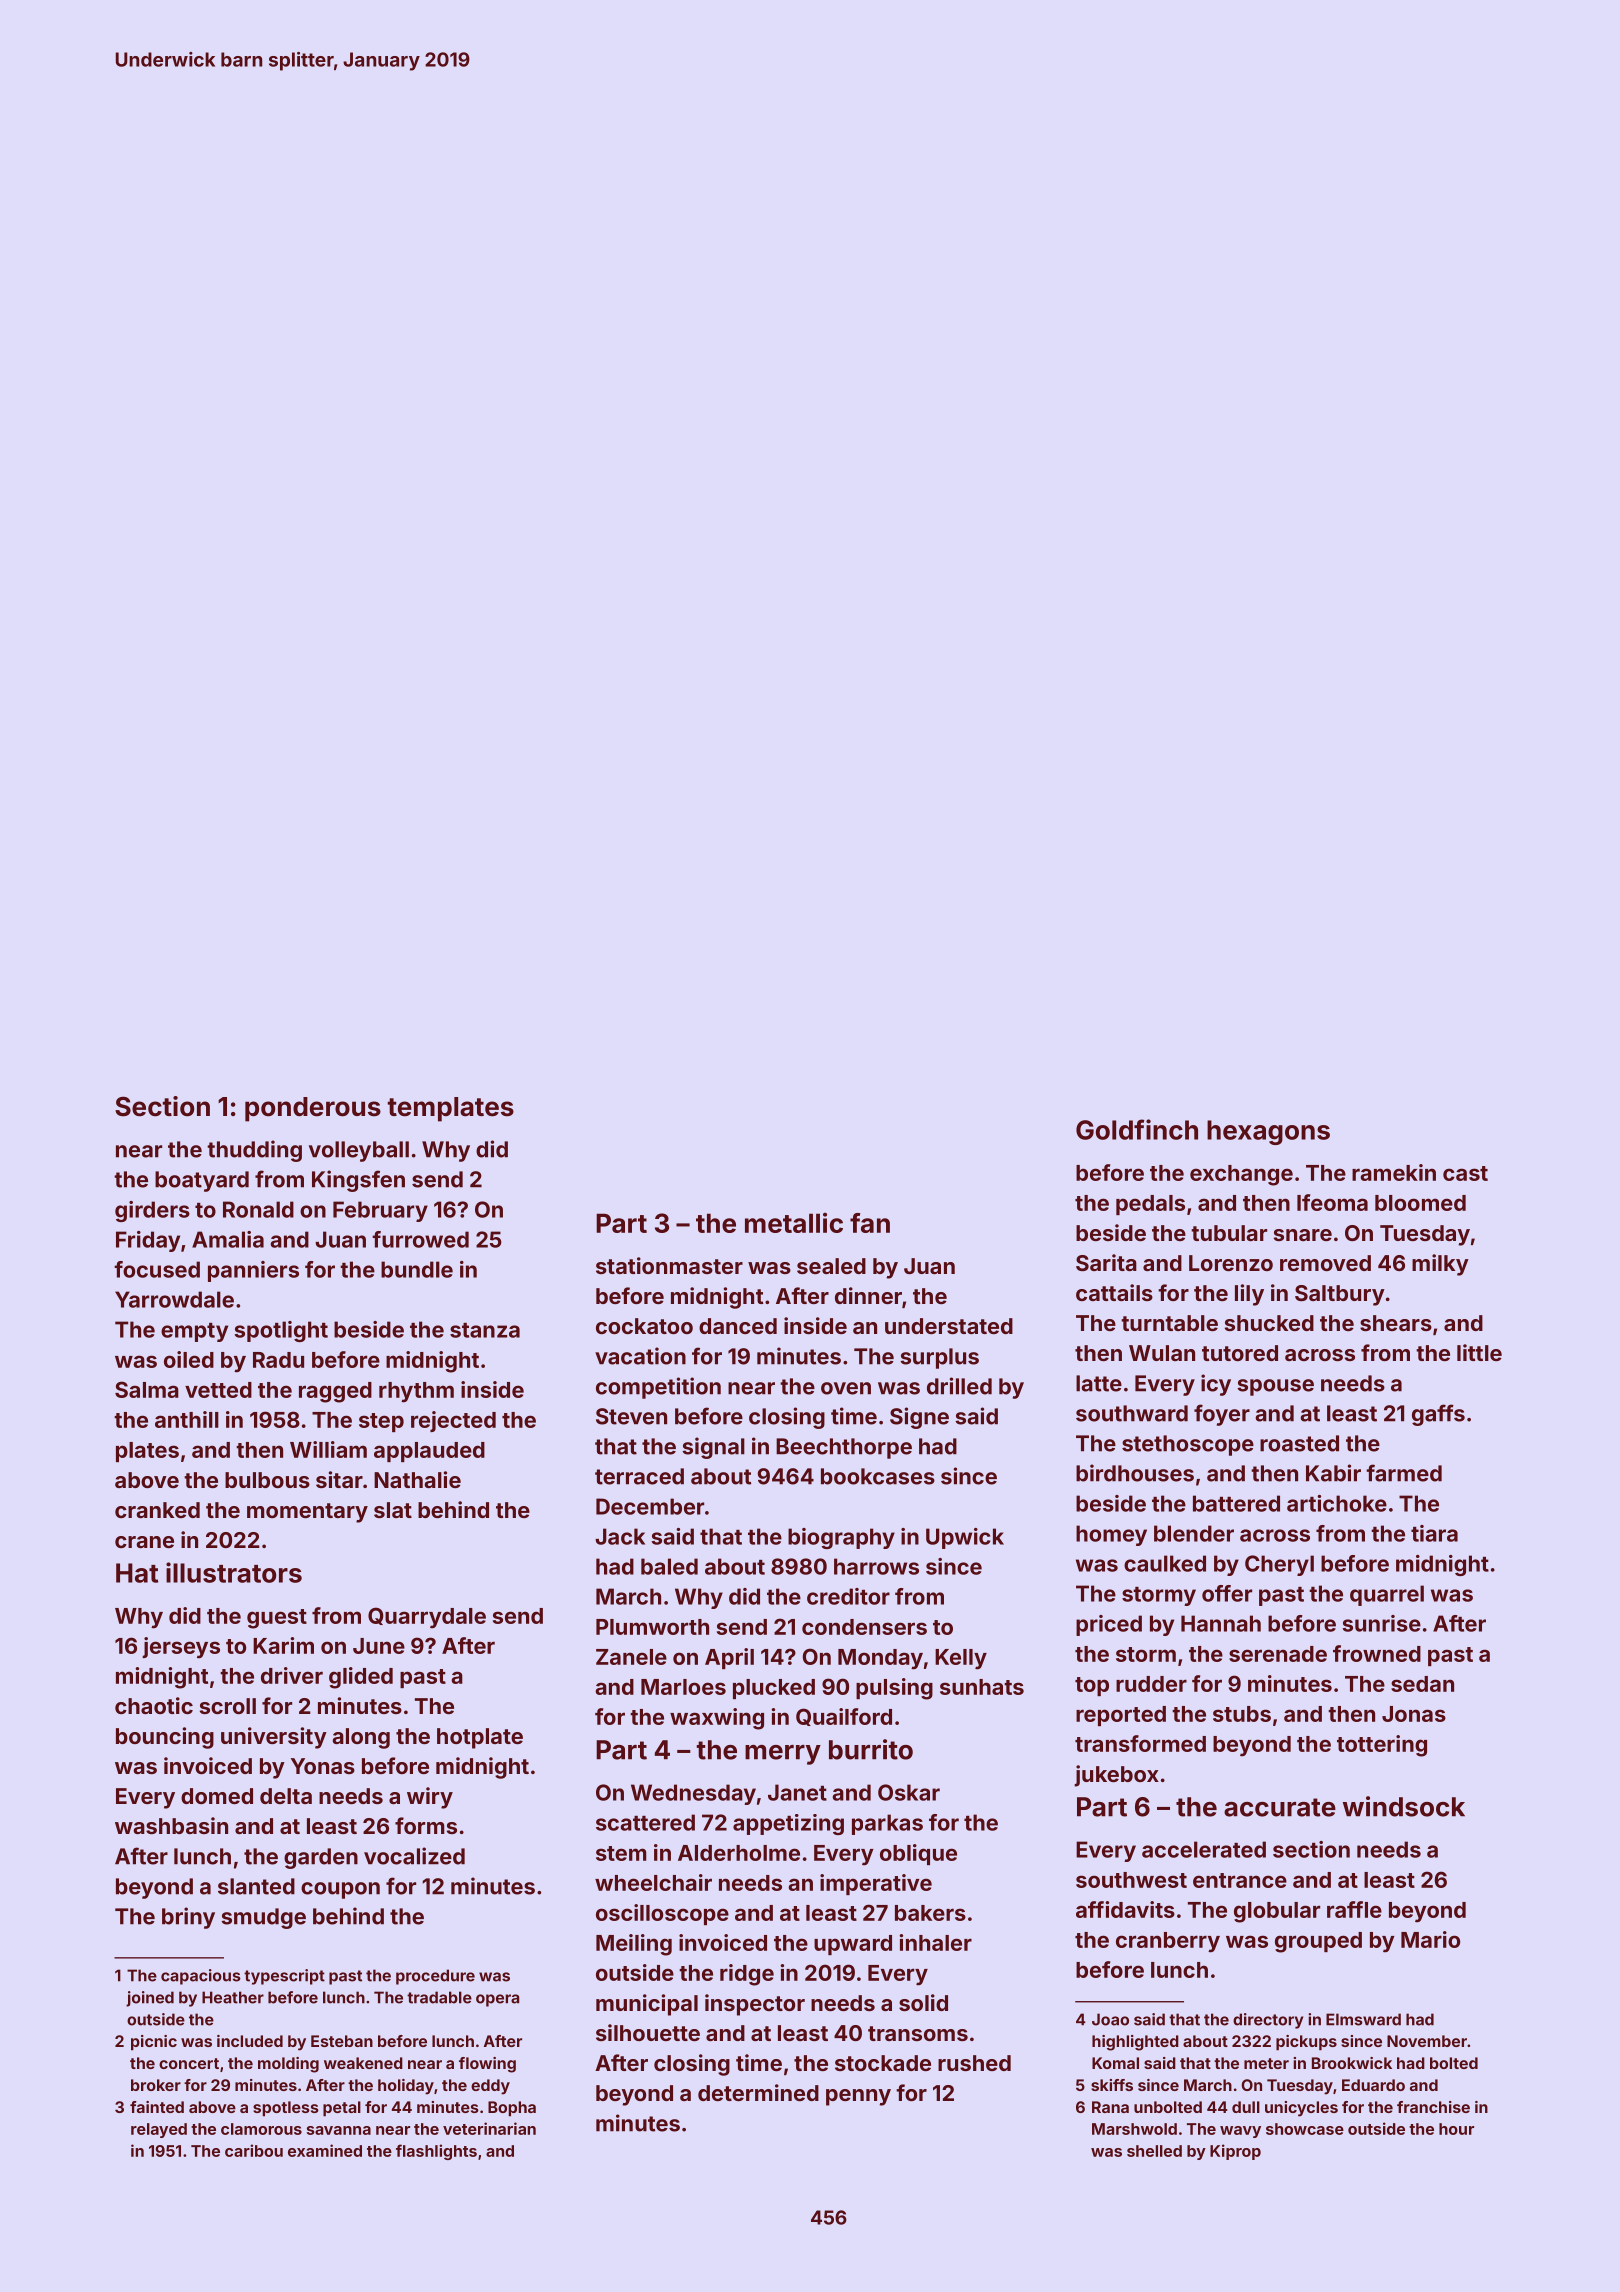  Describe the element at coordinates (935, 1942) in the page. I see `inhaler` at that location.
